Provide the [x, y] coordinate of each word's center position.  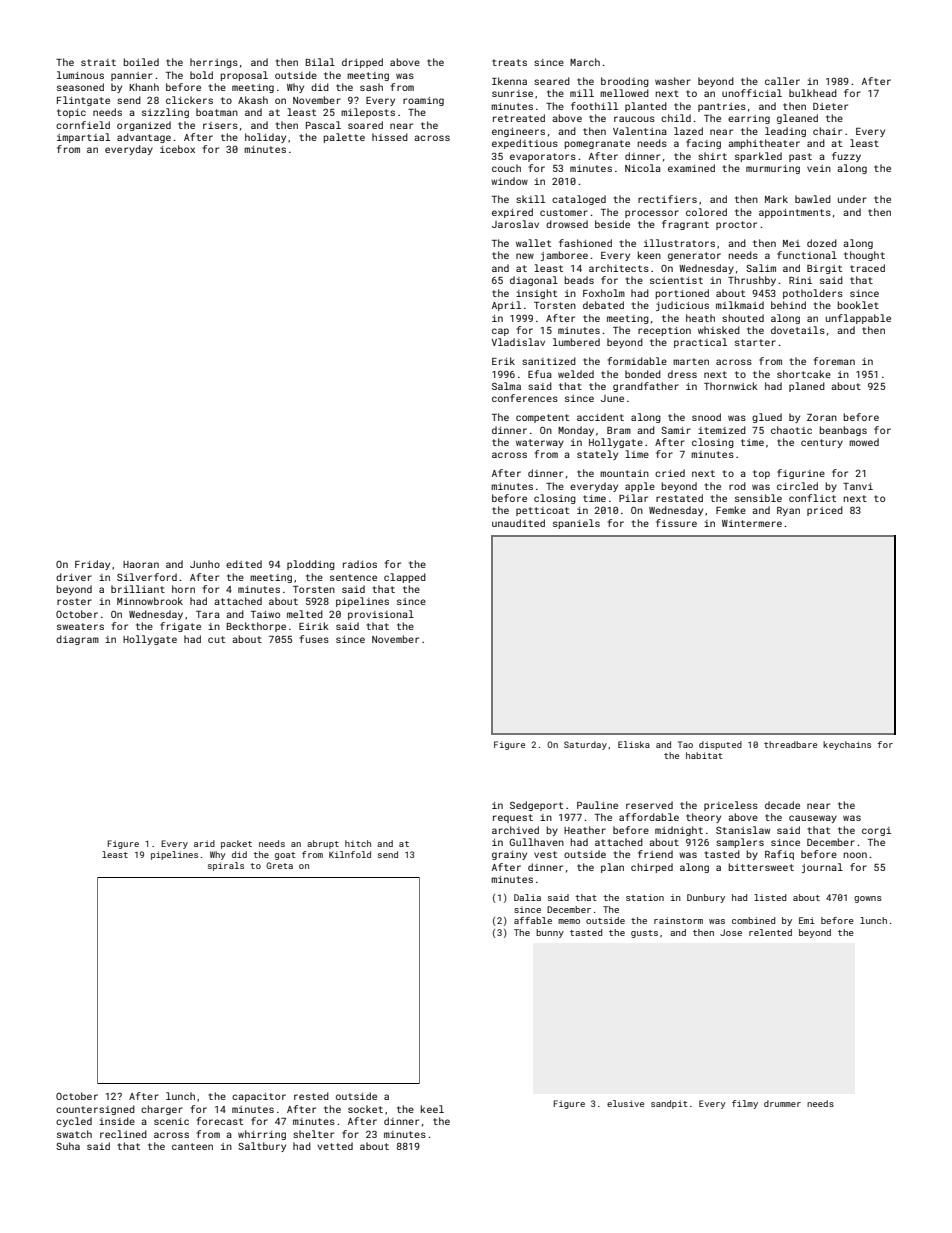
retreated [519, 118]
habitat [704, 755]
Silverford [147, 577]
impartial [83, 138]
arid [204, 843]
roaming [423, 101]
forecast [220, 1121]
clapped [405, 578]
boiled [141, 62]
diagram [77, 640]
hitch [358, 843]
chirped [652, 868]
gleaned [797, 119]
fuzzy [846, 157]
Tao [685, 744]
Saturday [585, 745]
